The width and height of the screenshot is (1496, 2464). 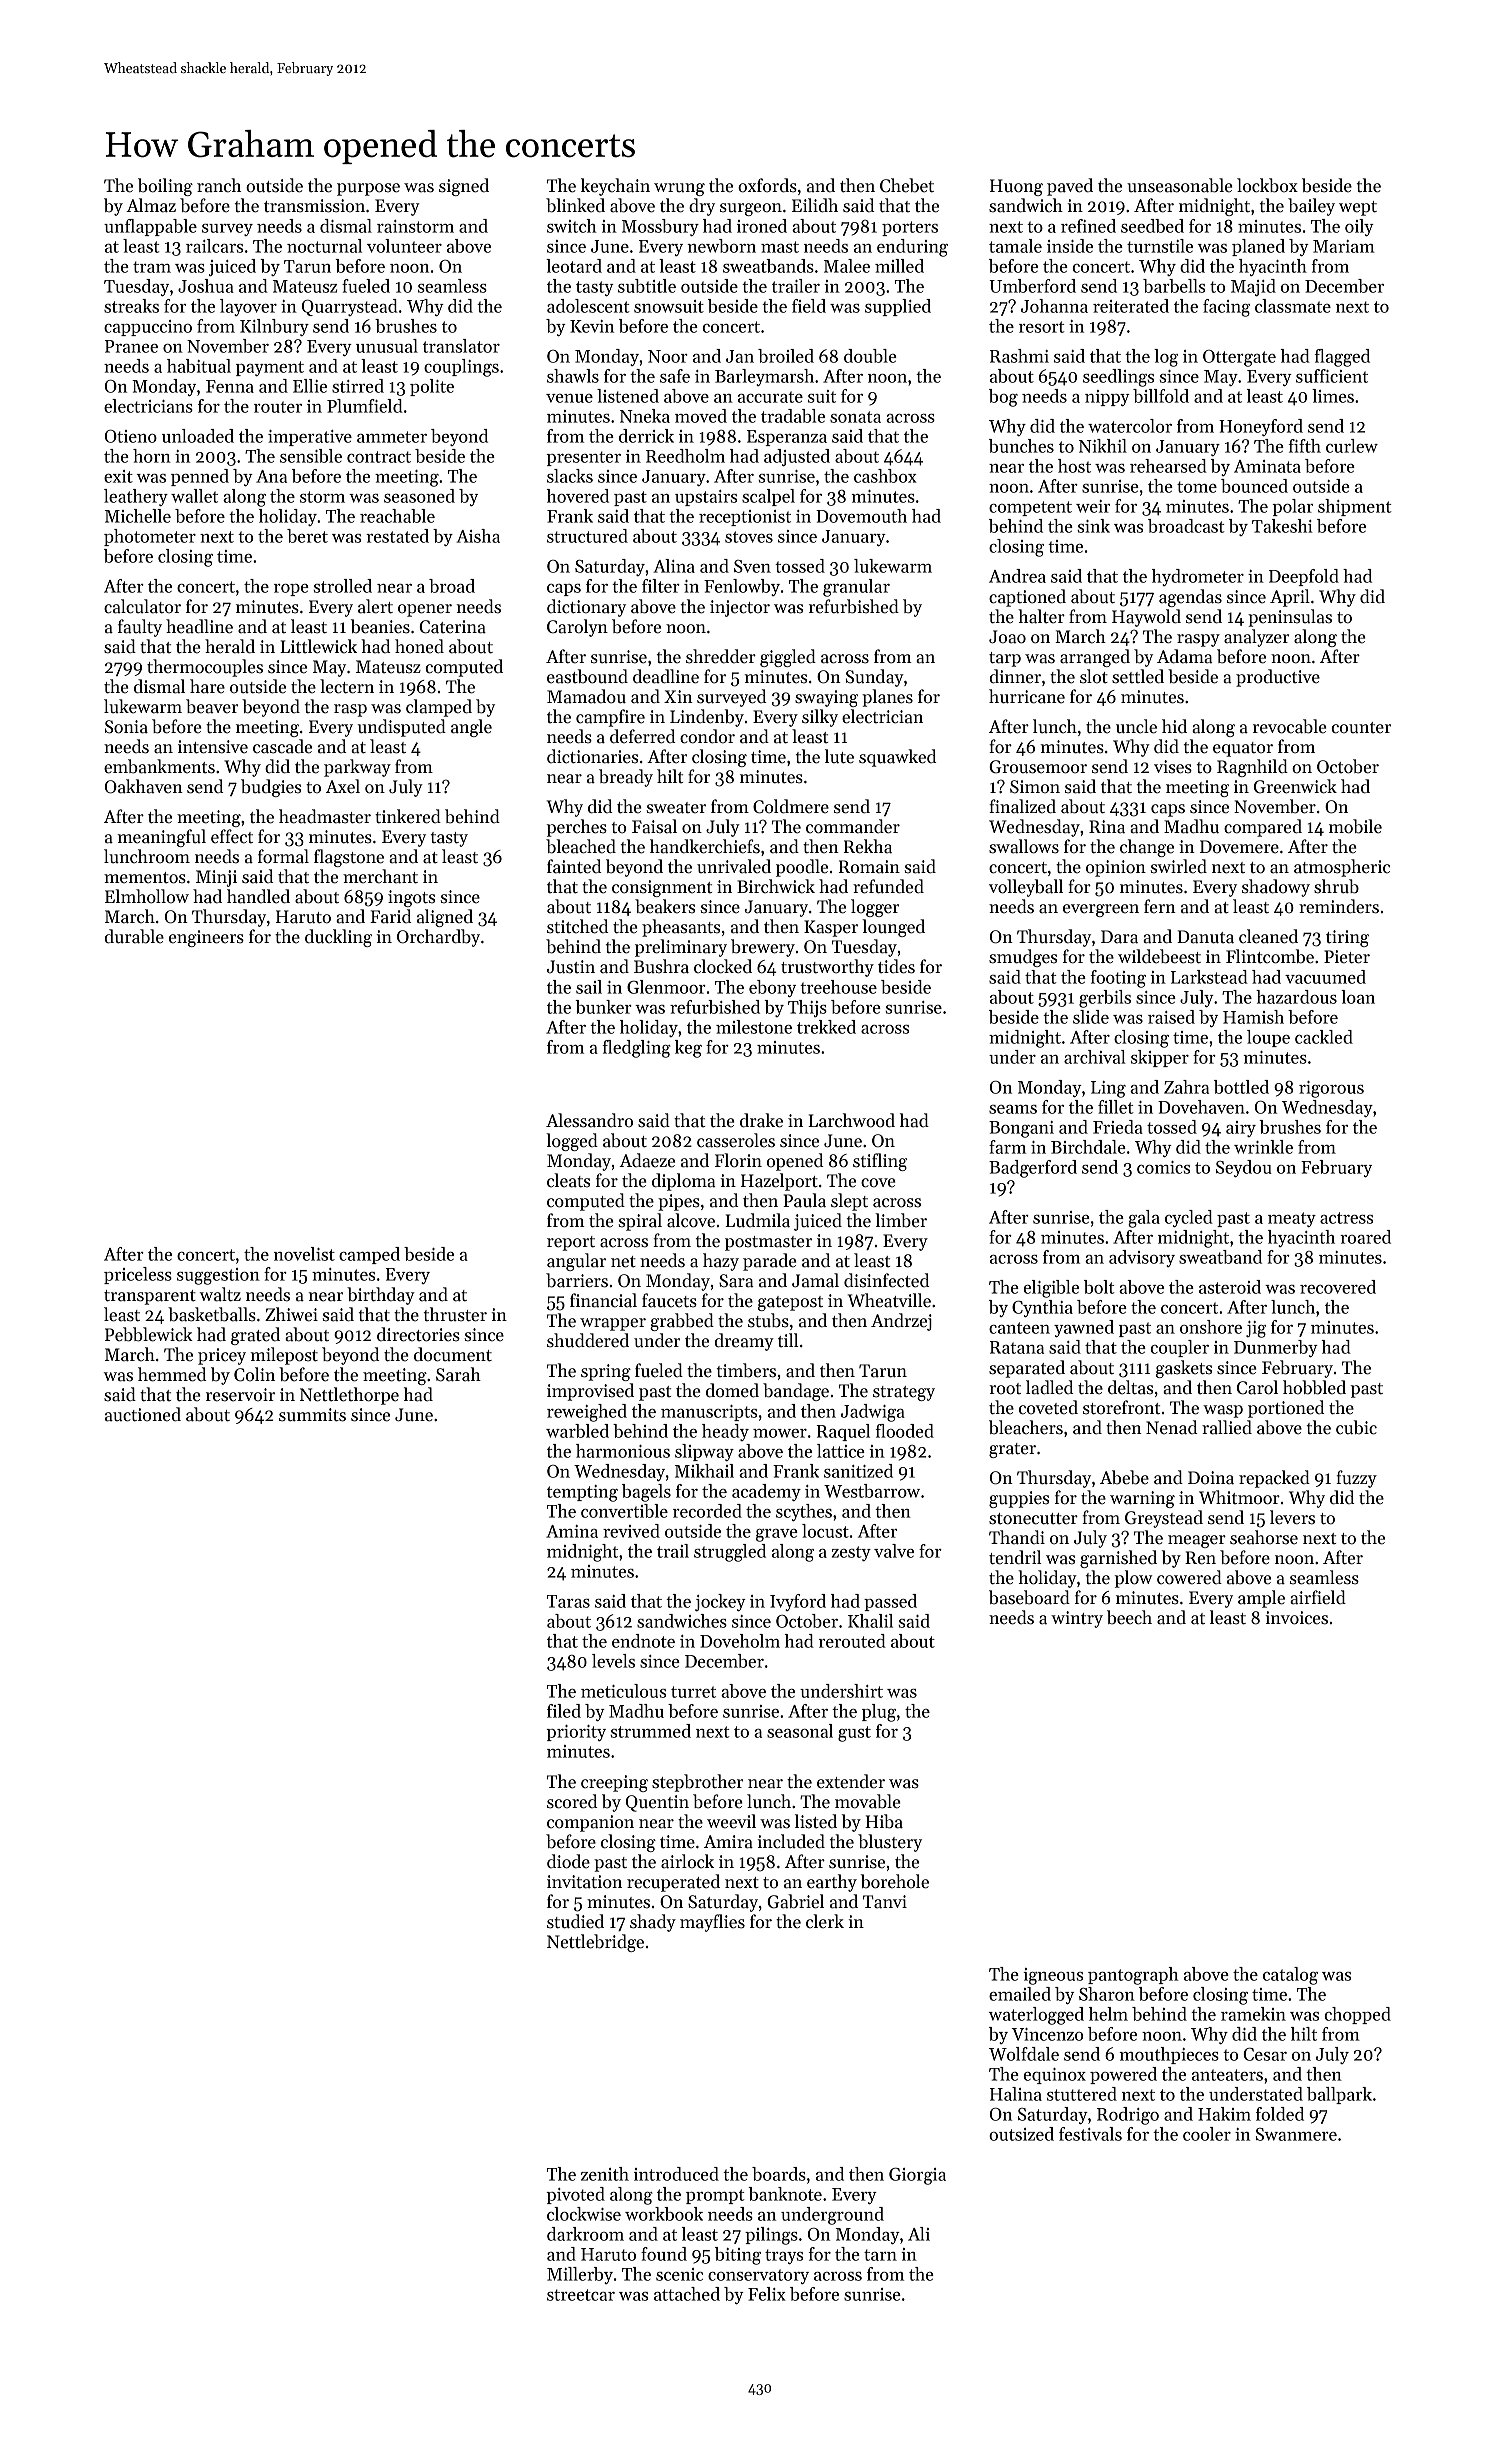 I want to click on Tanvi, so click(x=885, y=1902).
